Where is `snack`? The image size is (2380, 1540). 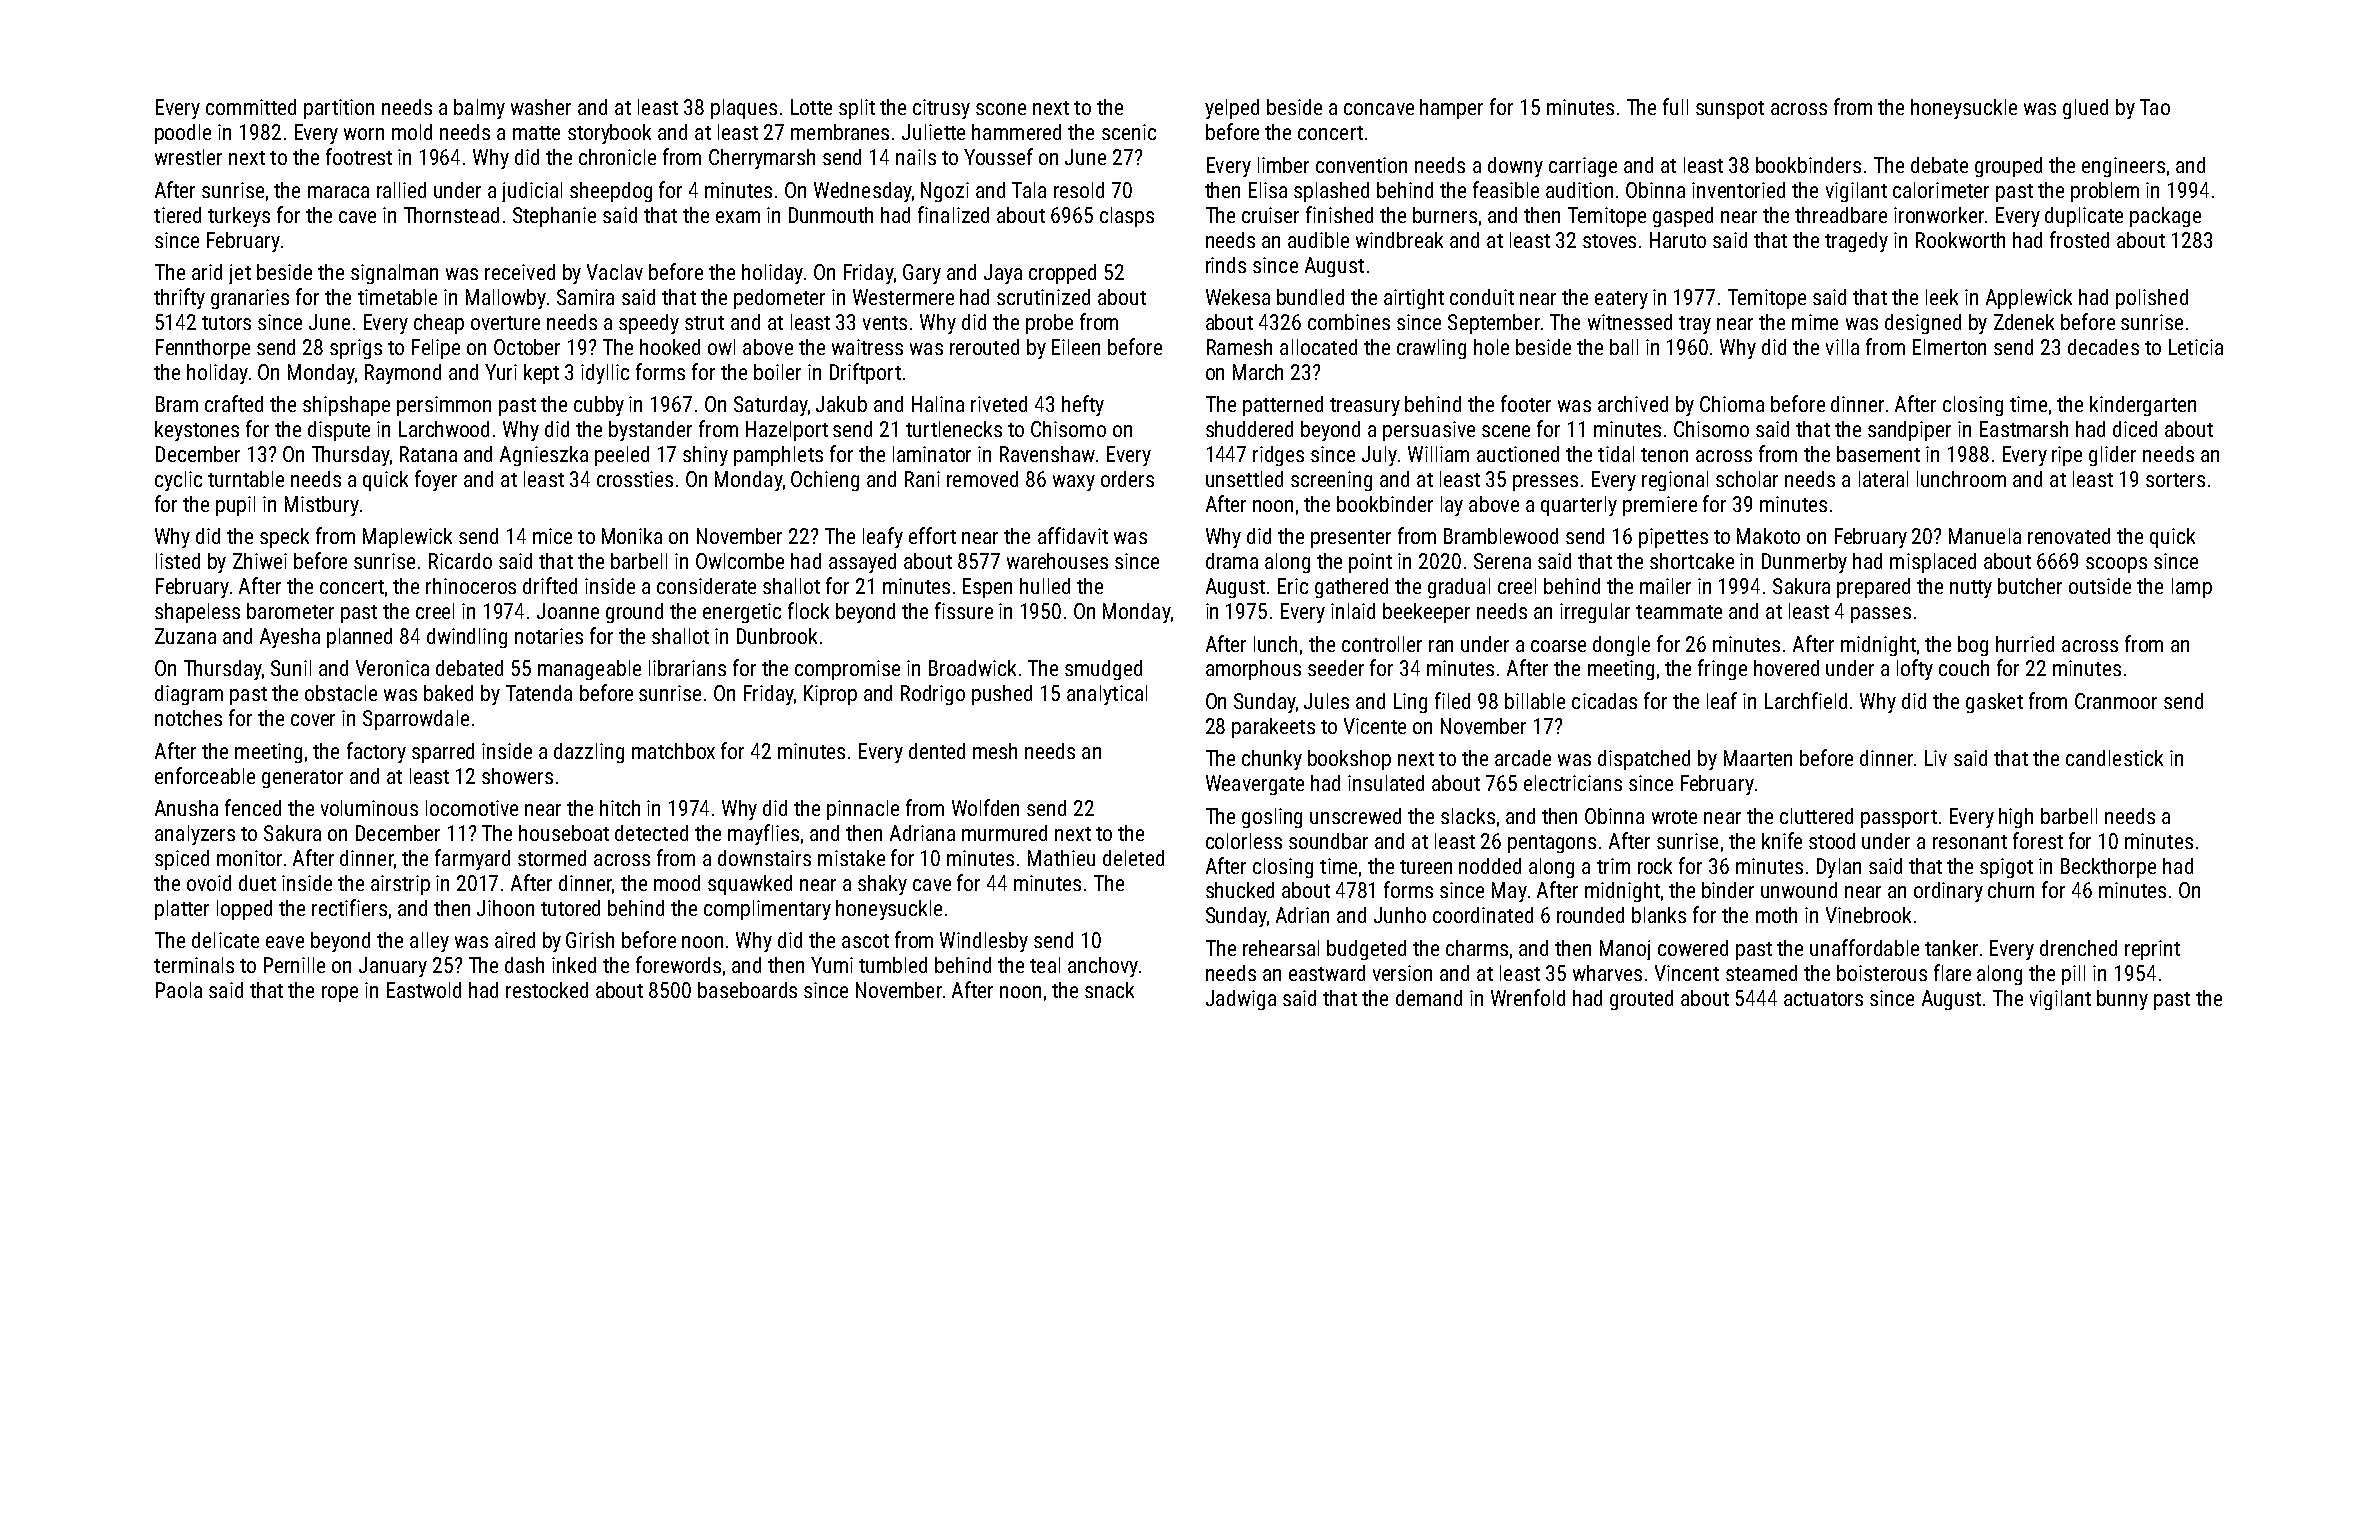 snack is located at coordinates (1109, 990).
